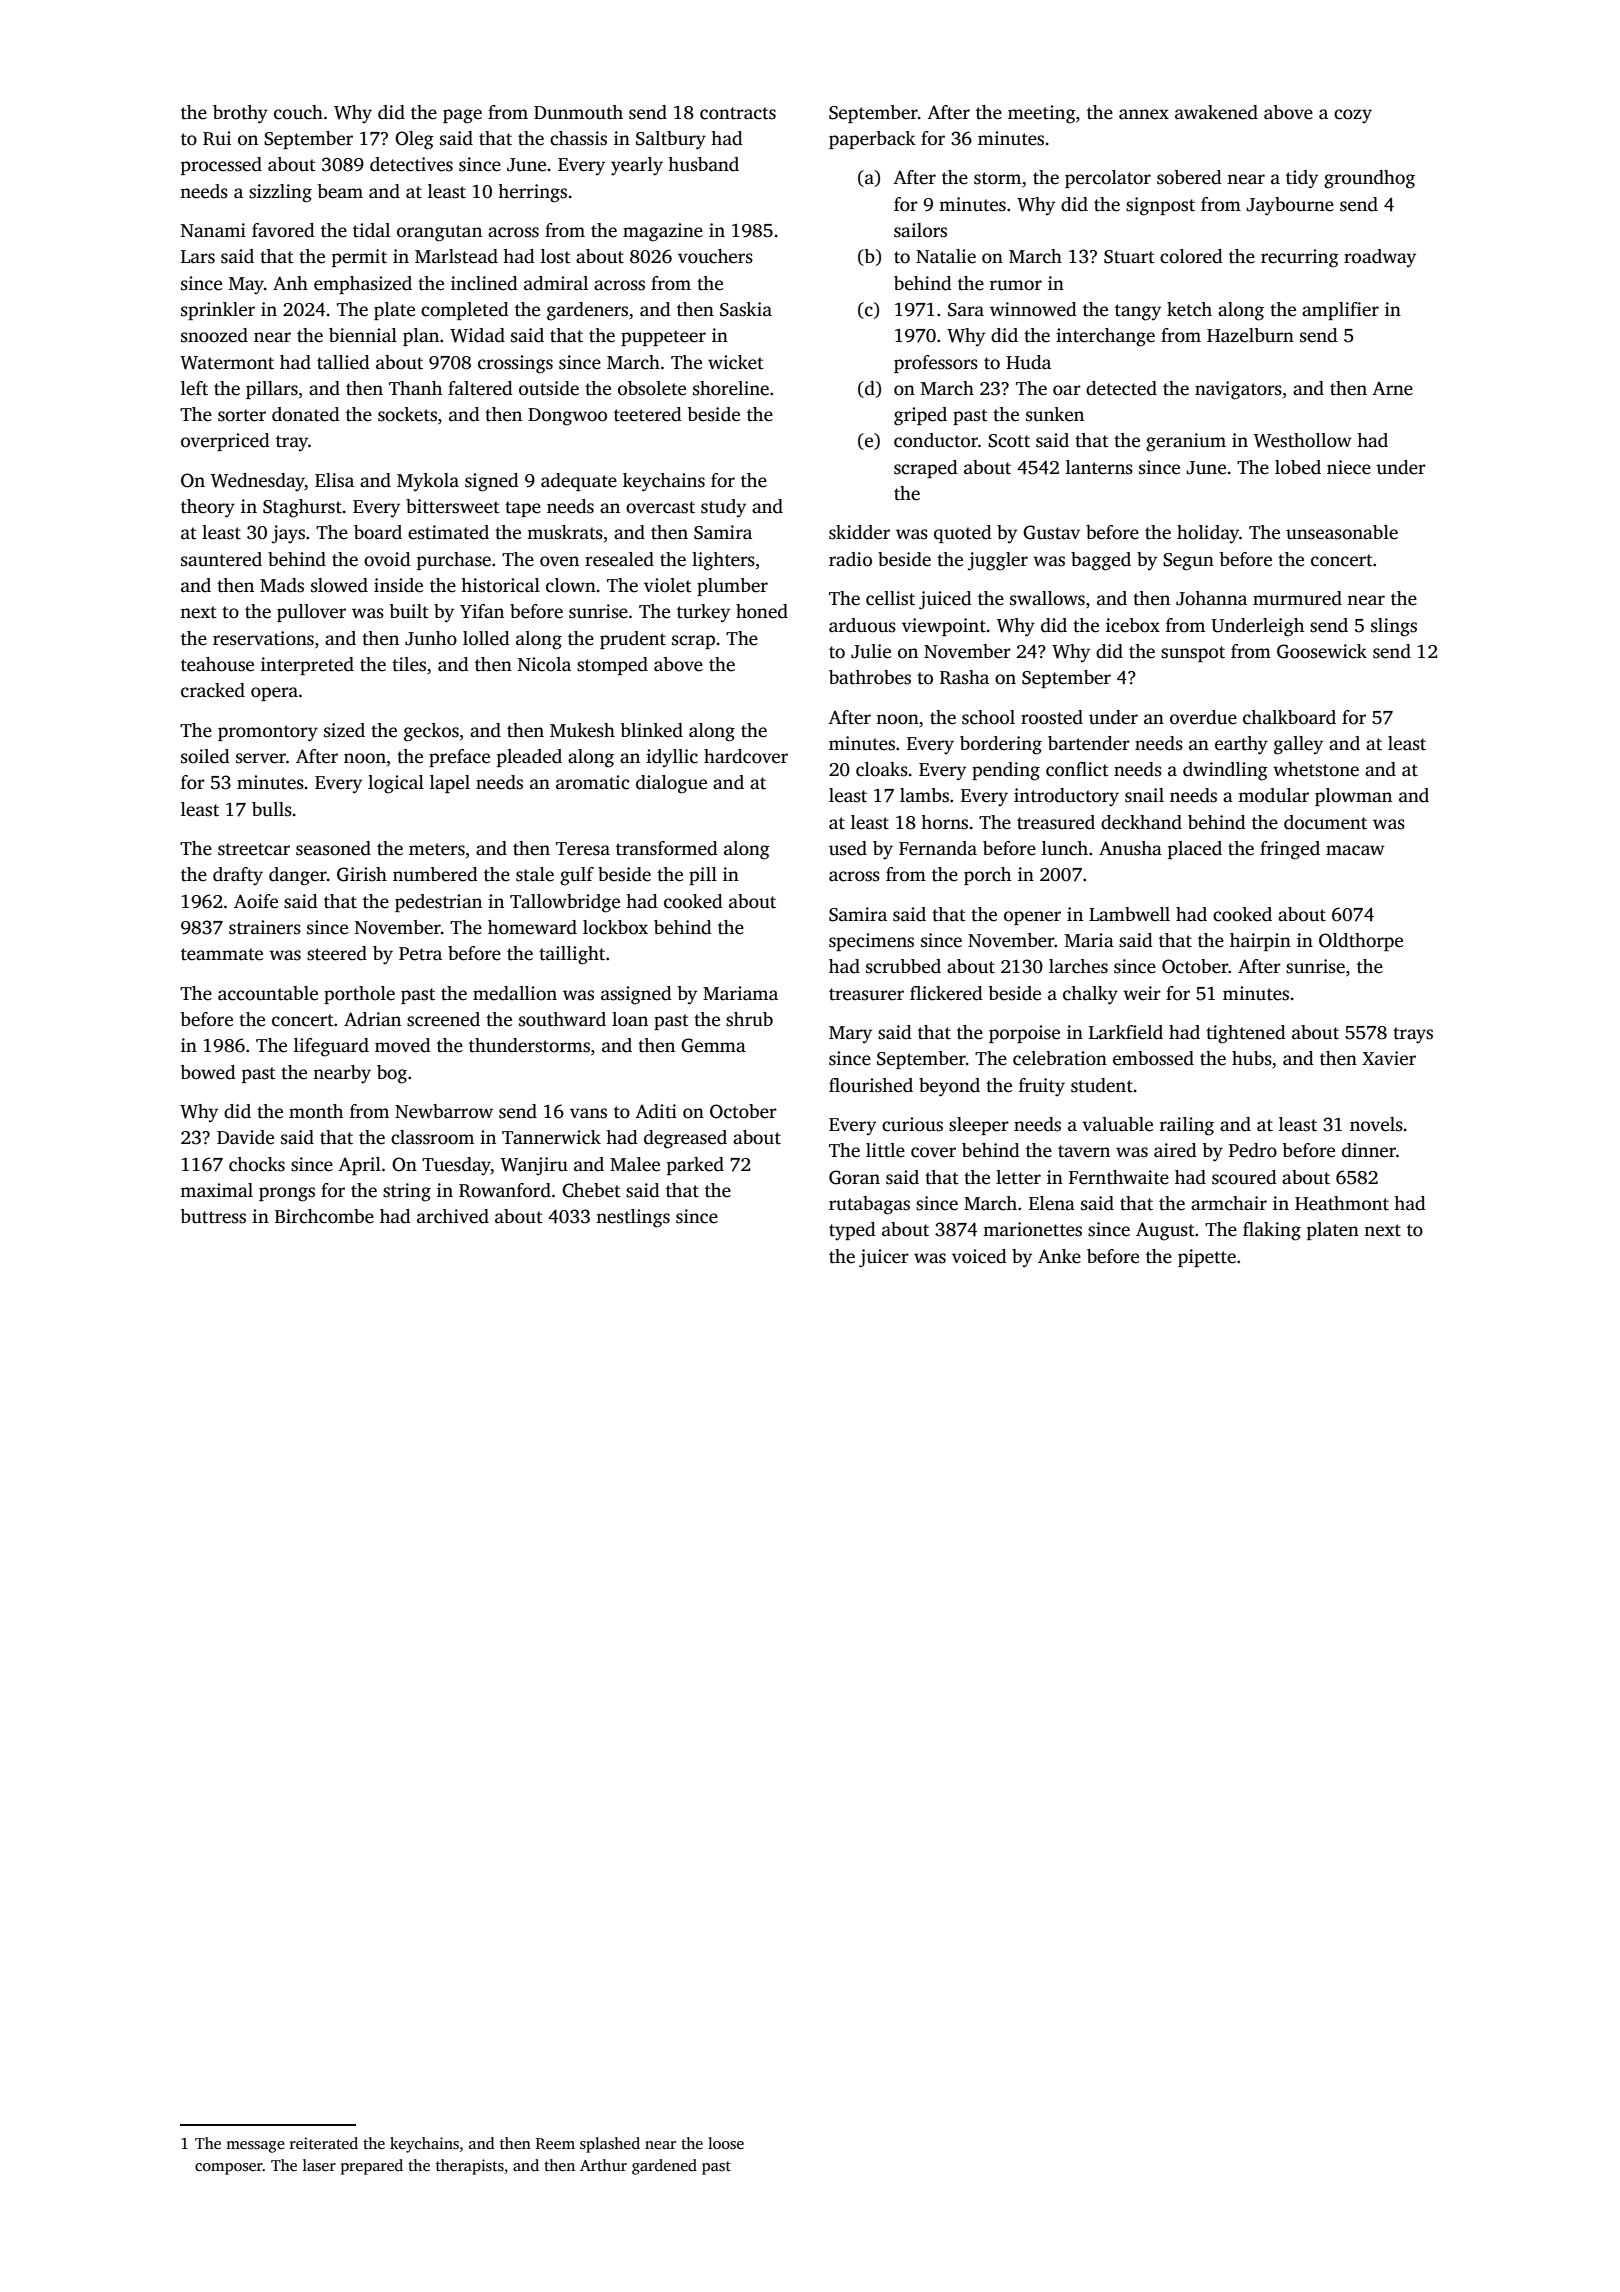 Image resolution: width=1620 pixels, height=2292 pixels. What do you see at coordinates (1353, 116) in the screenshot?
I see `cozy` at bounding box center [1353, 116].
